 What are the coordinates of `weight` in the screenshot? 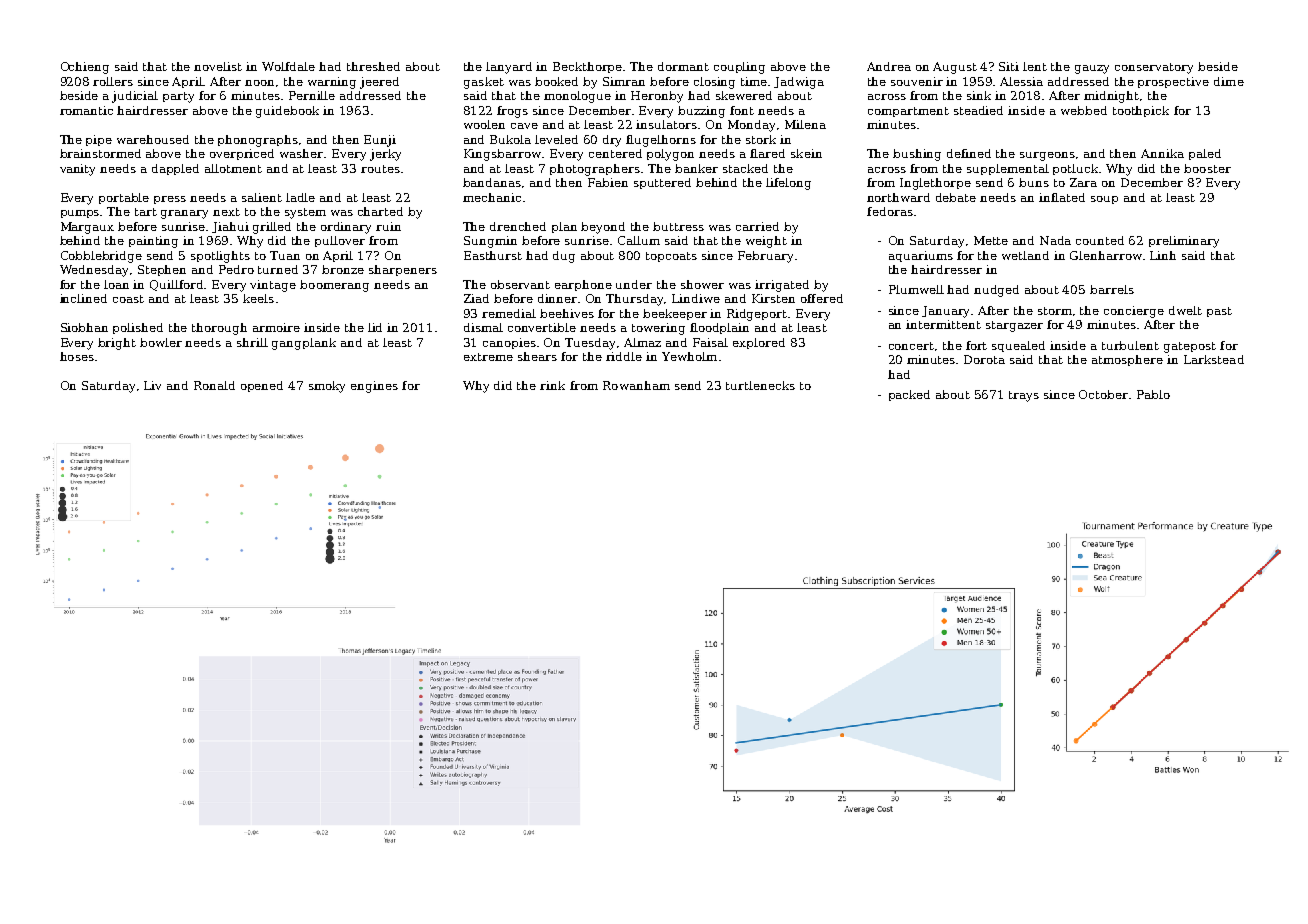 It's located at (766, 242).
